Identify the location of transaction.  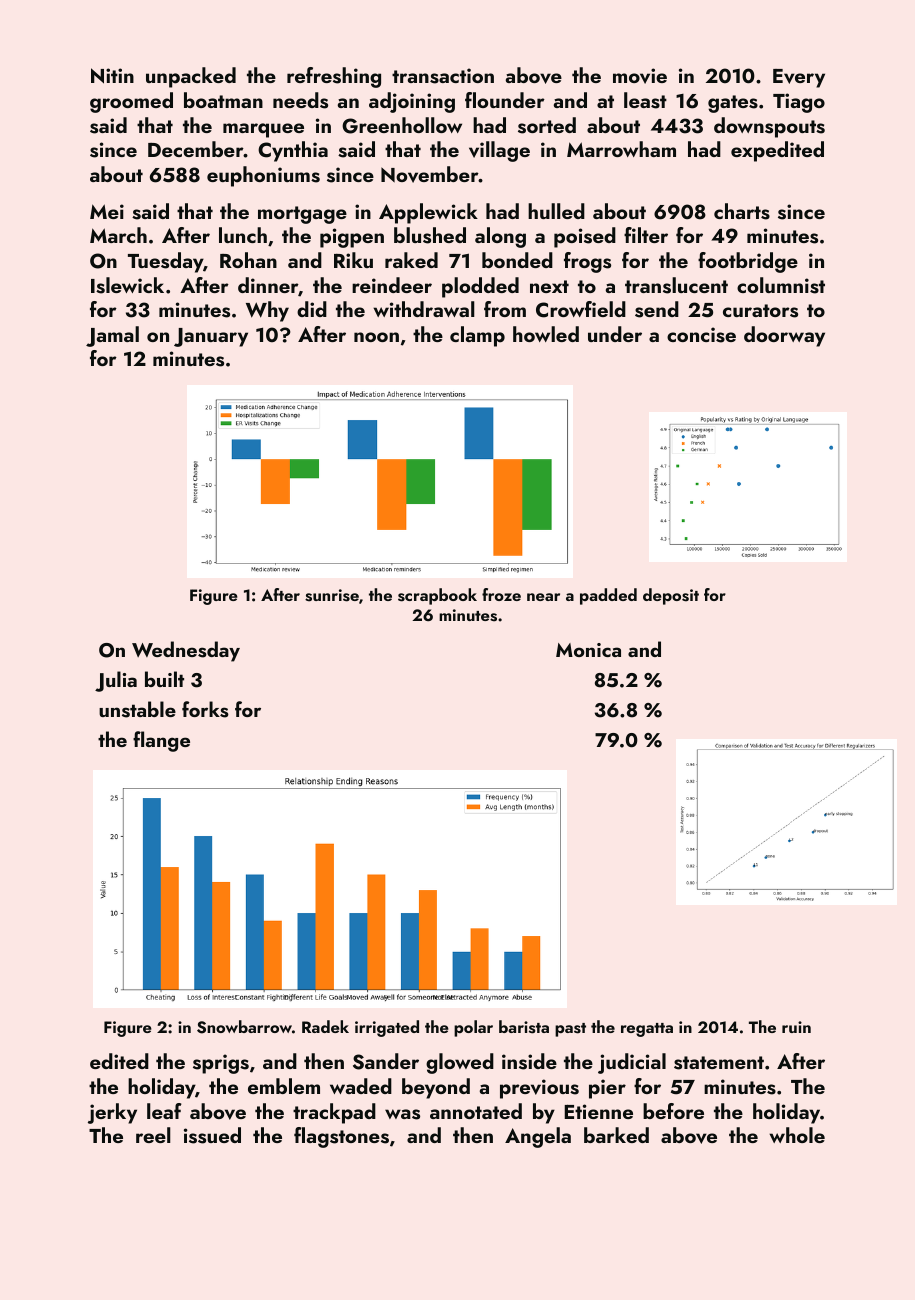
(443, 76).
